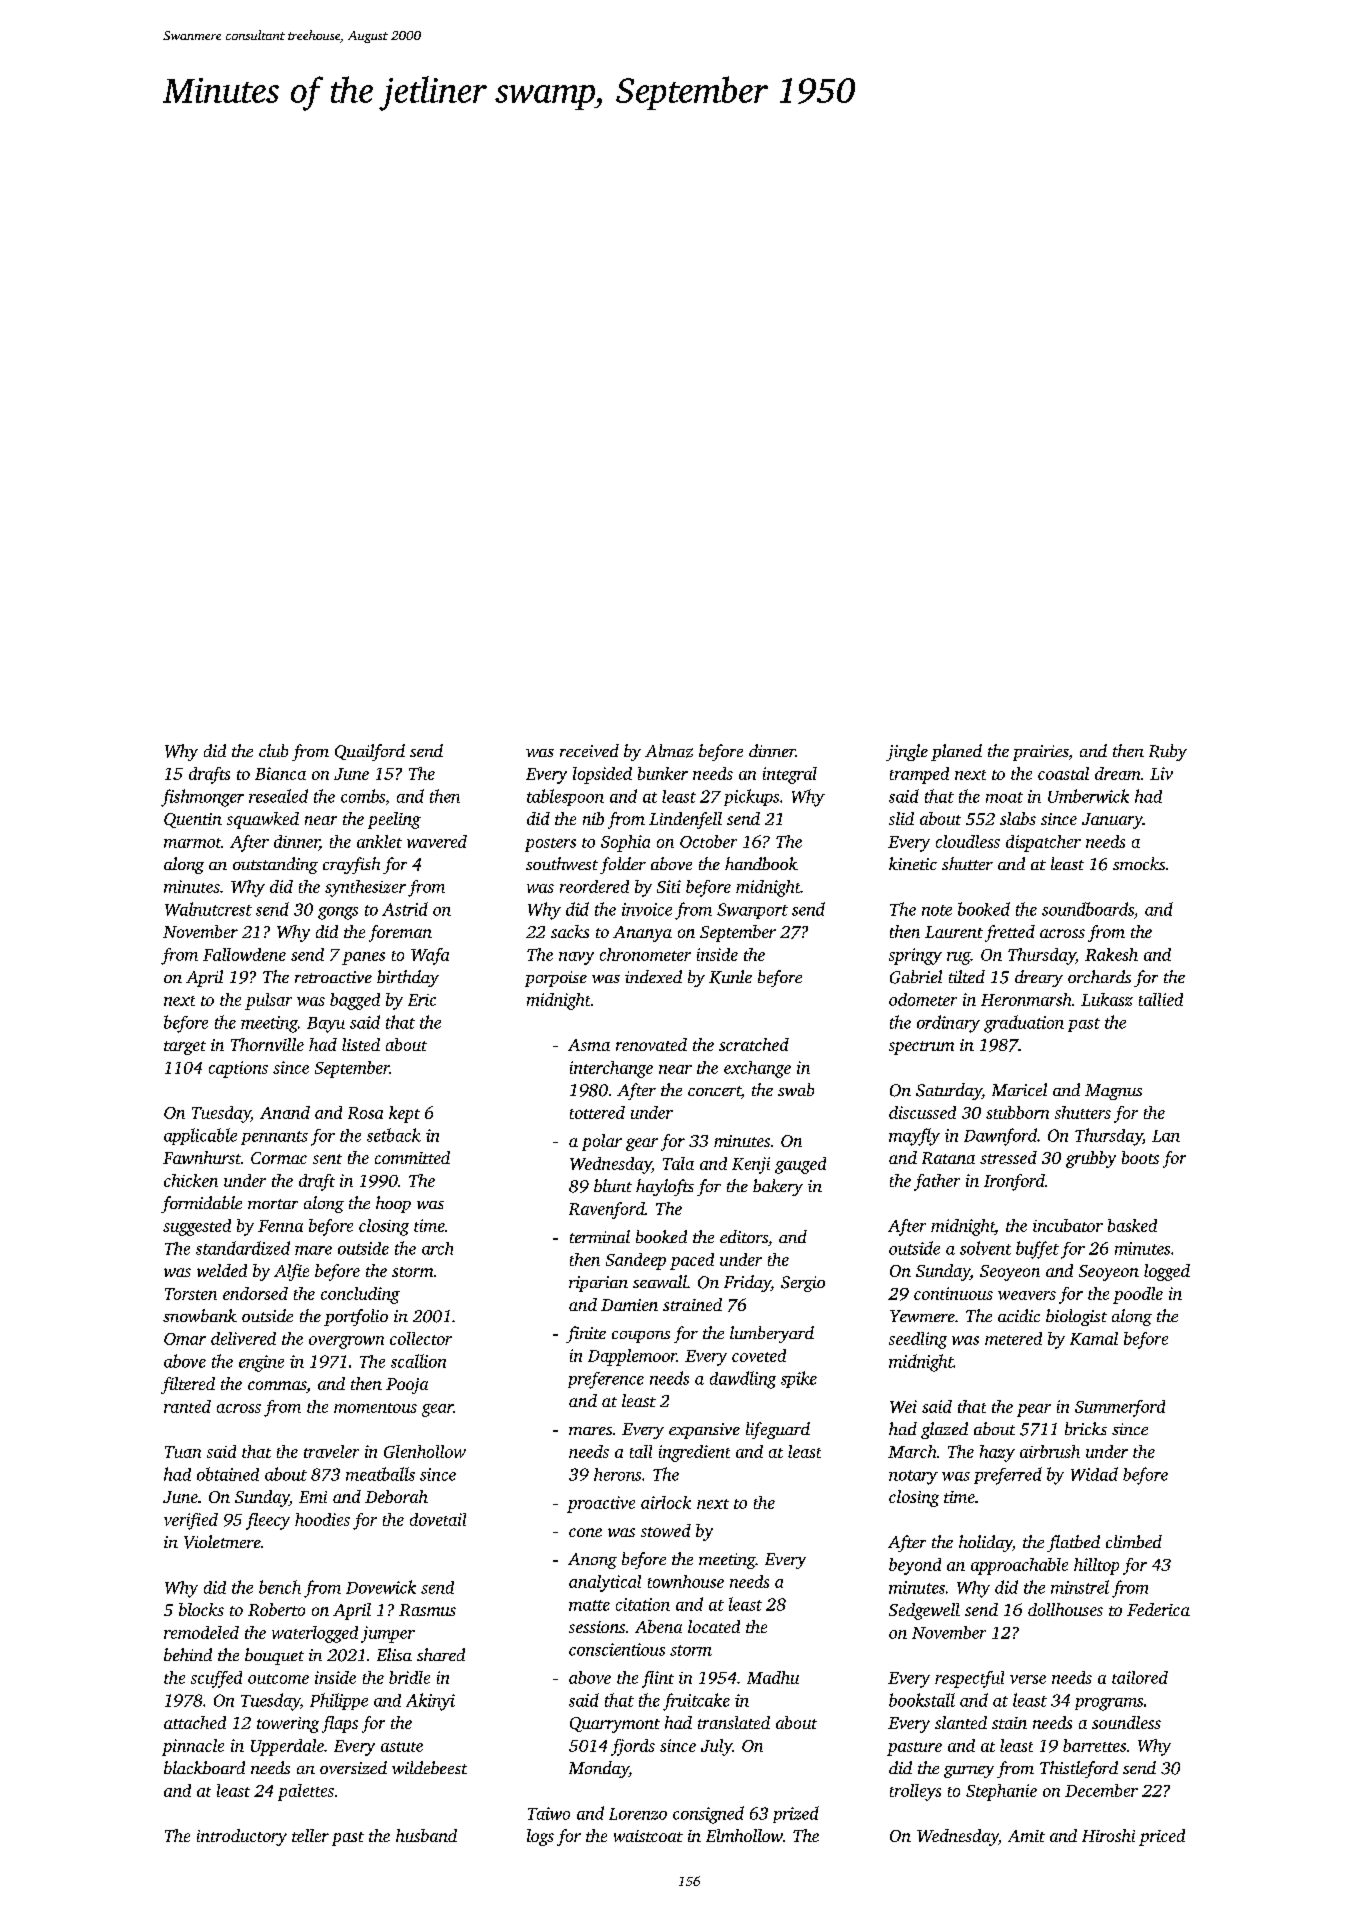 This screenshot has height=1918, width=1356. Describe the element at coordinates (669, 751) in the screenshot. I see `Almaz` at that location.
